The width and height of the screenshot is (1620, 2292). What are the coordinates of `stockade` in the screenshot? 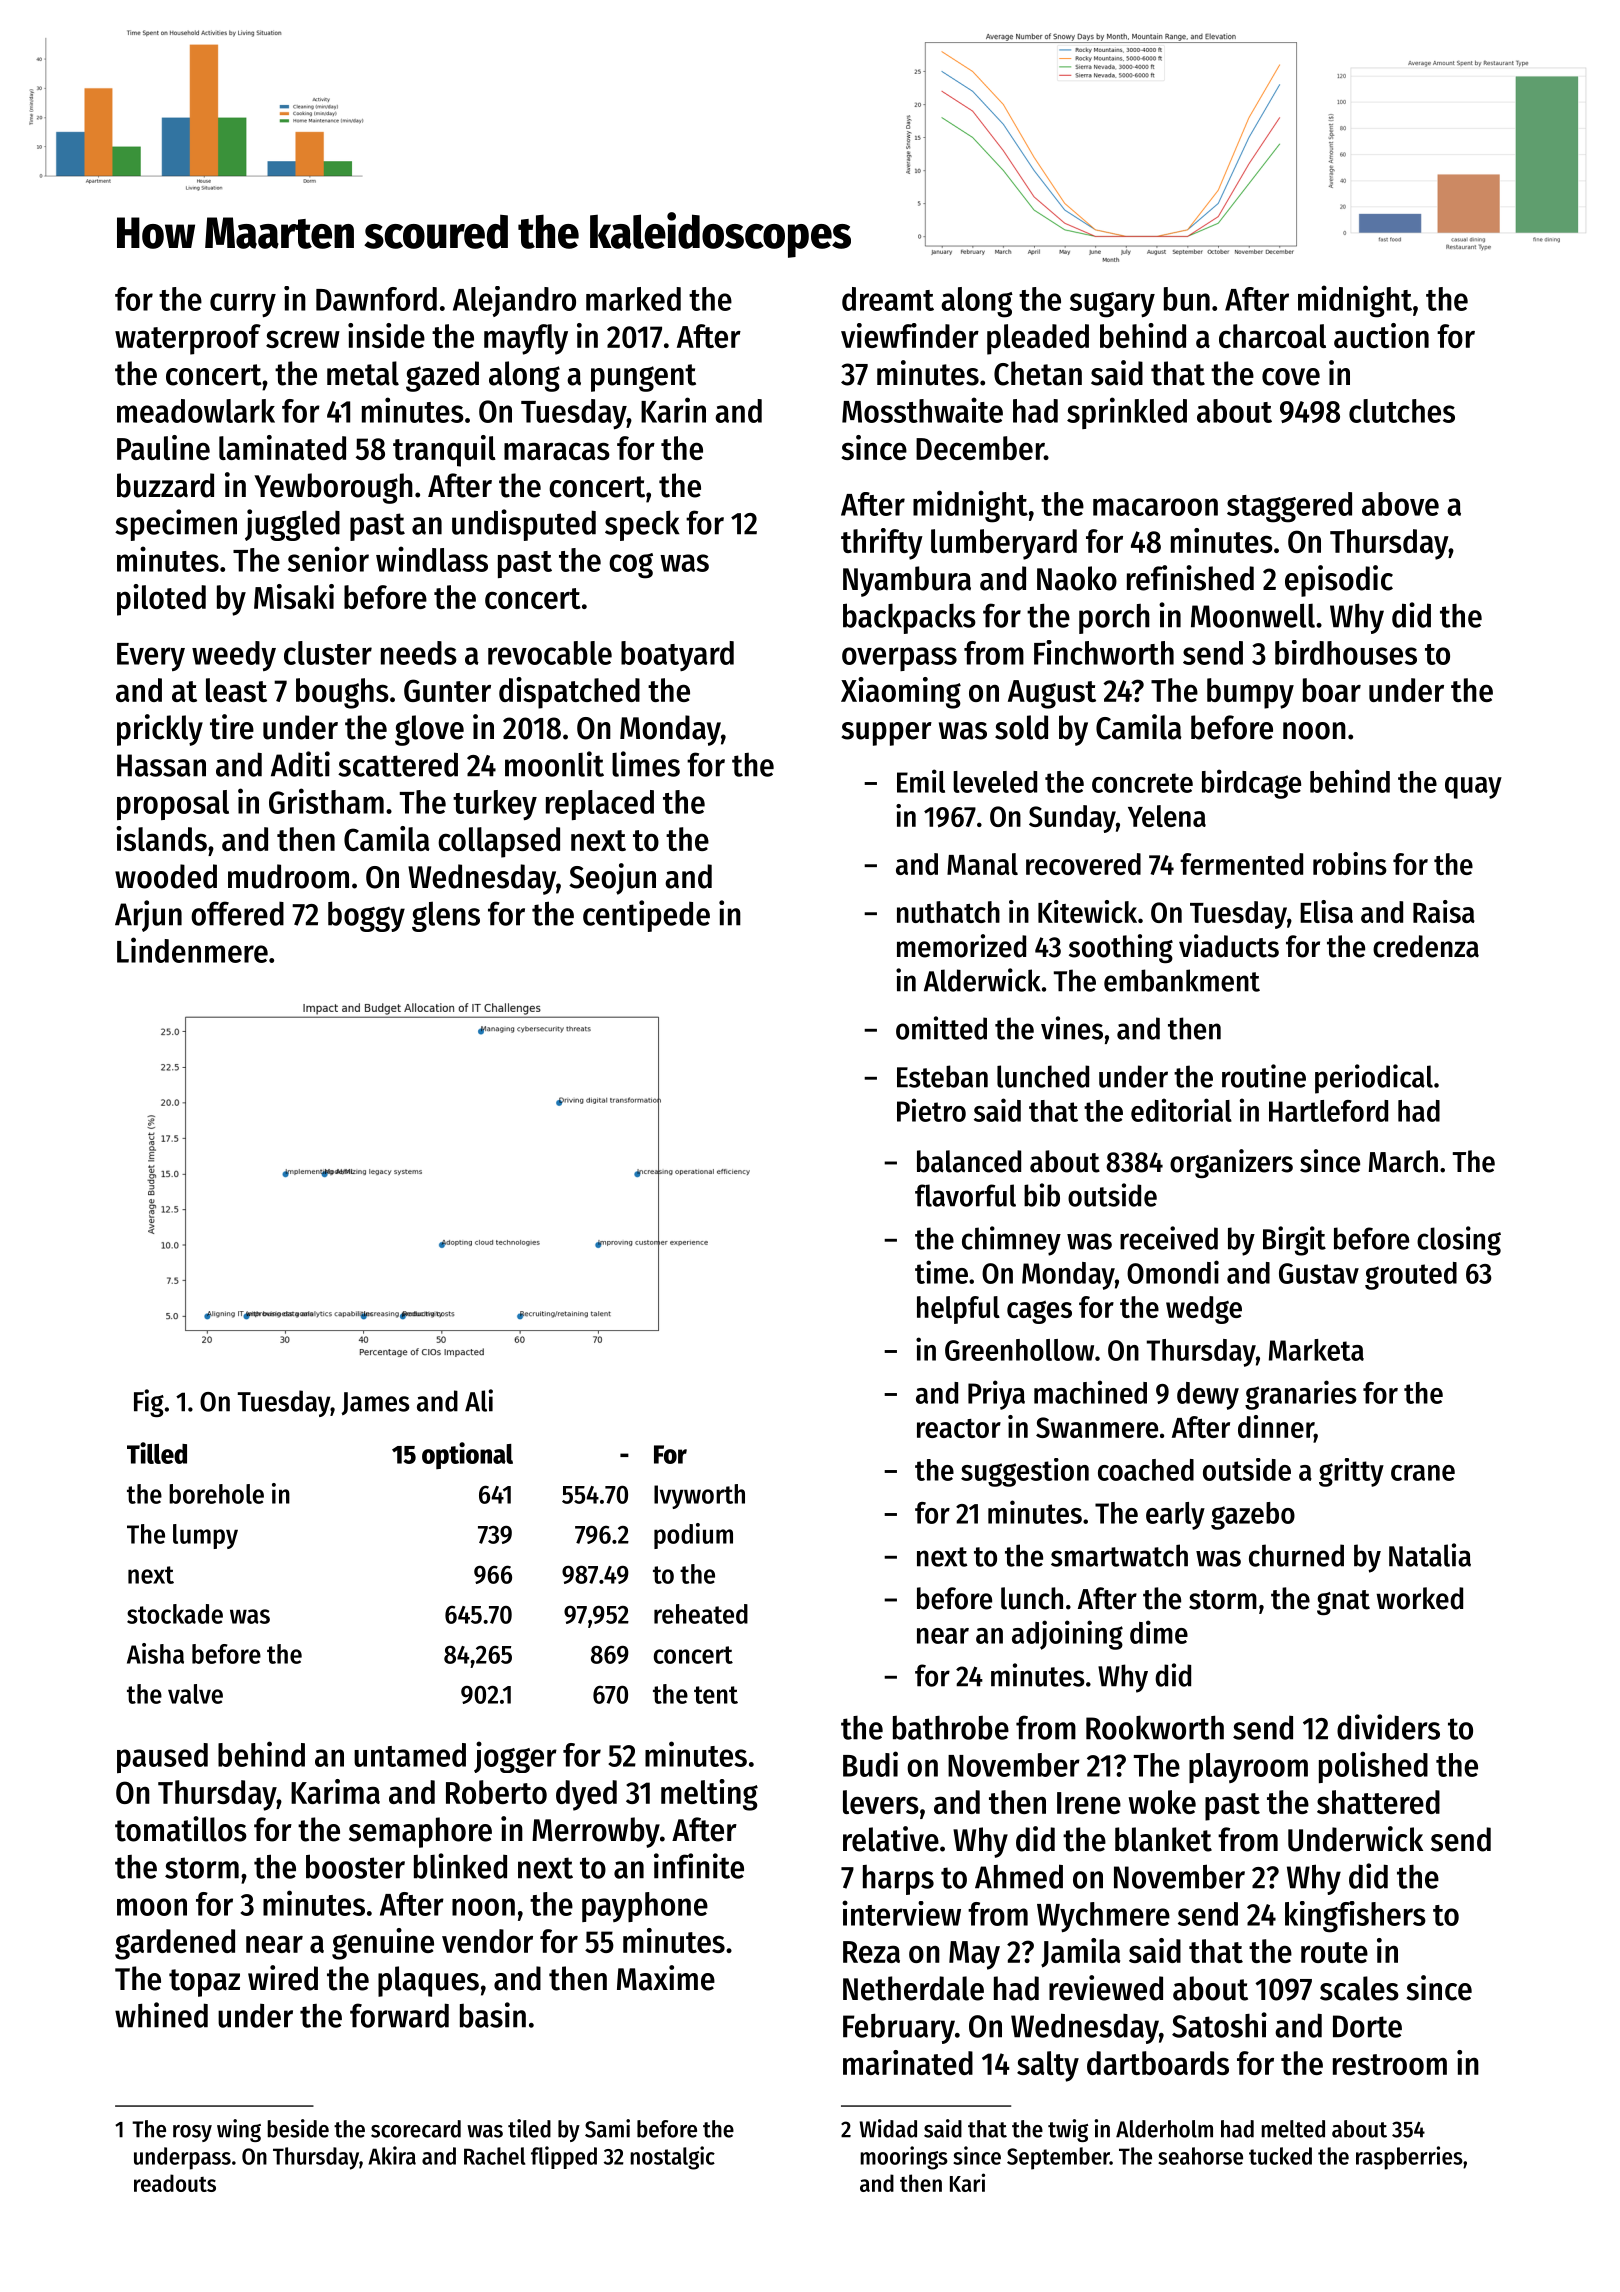 It's located at (175, 1614).
